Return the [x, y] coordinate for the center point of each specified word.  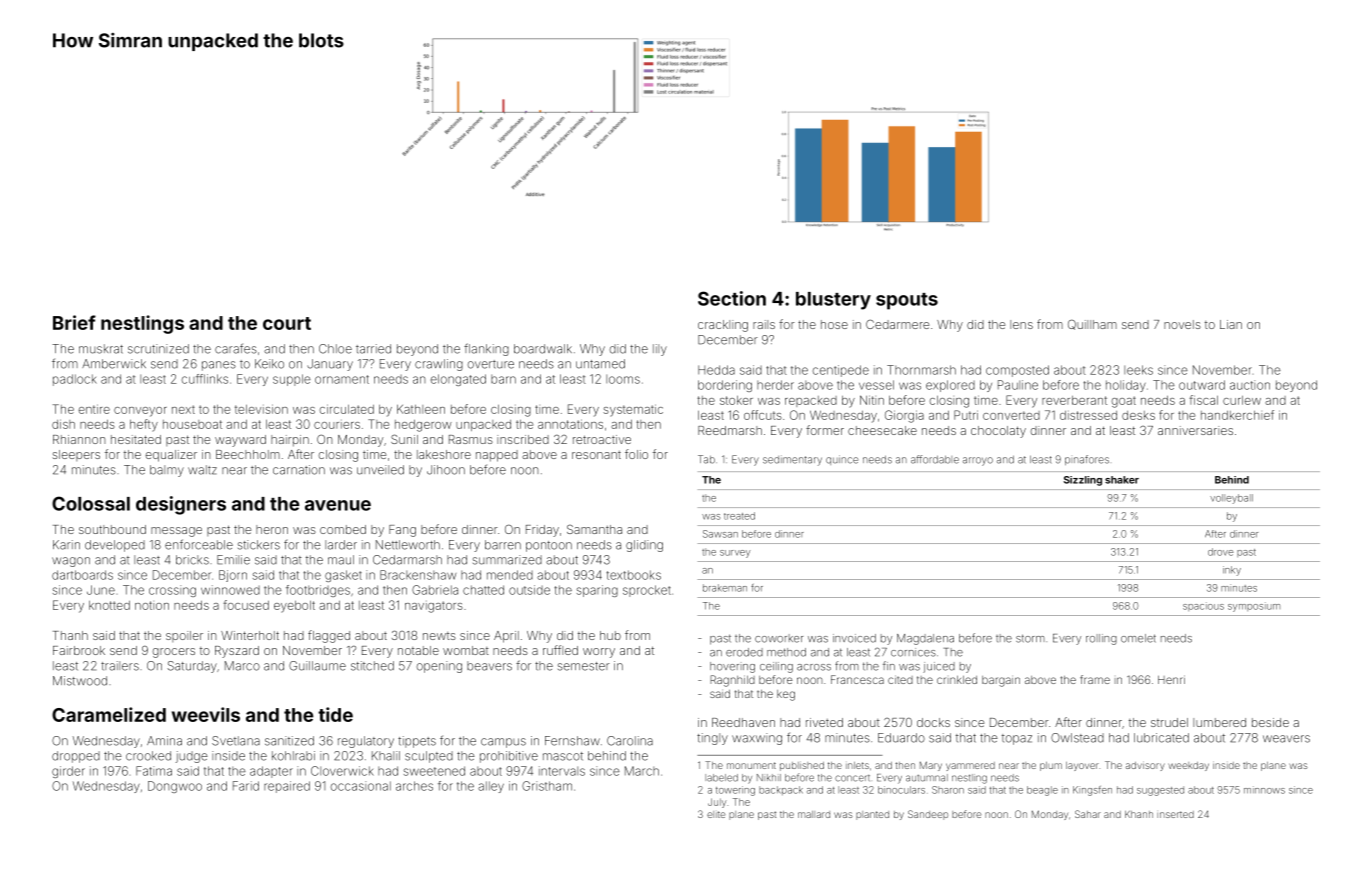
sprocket [647, 591]
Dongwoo [175, 787]
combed [343, 529]
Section [732, 298]
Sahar [1088, 814]
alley [491, 787]
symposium [1254, 607]
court [287, 323]
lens [1021, 324]
